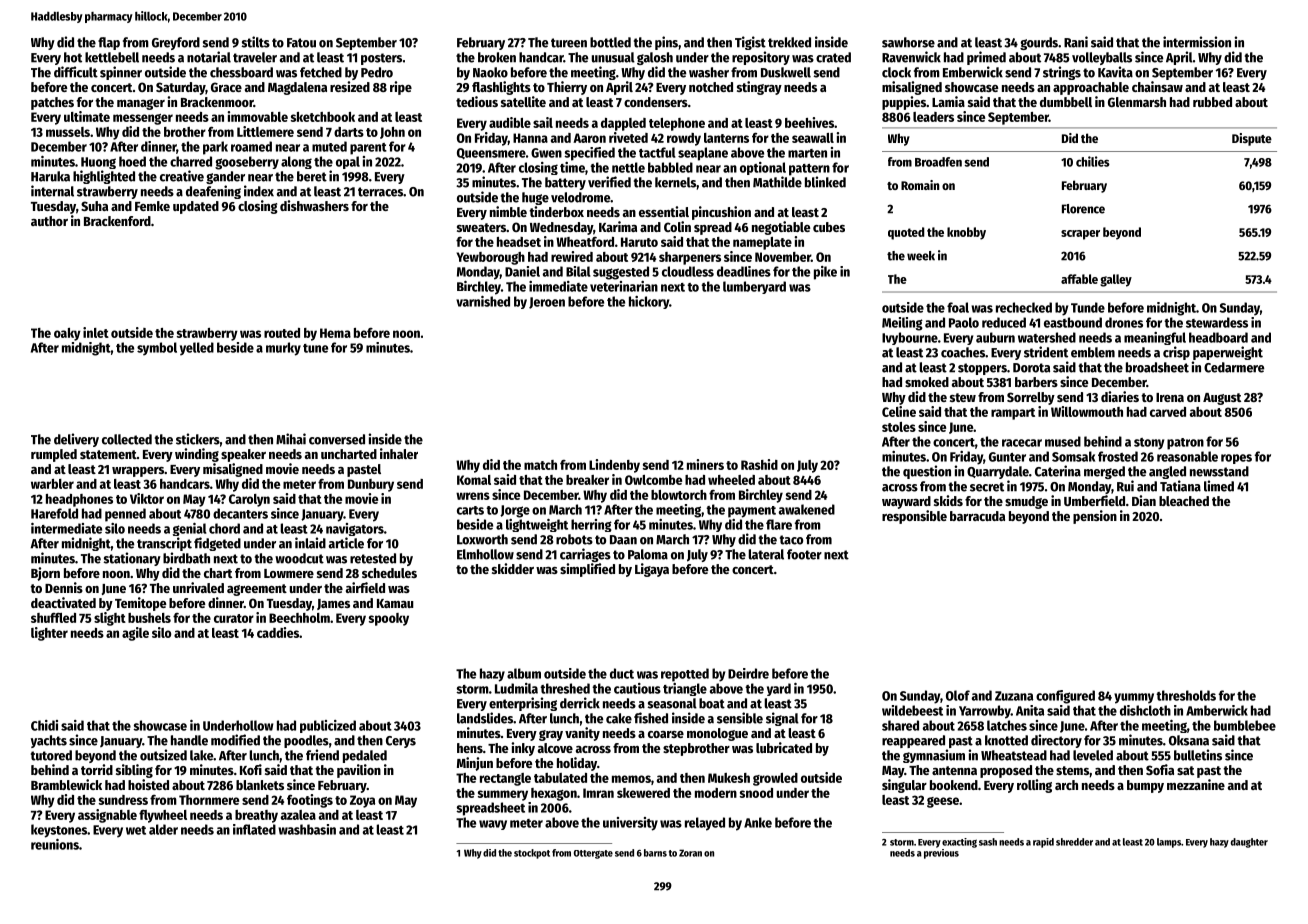 The image size is (1308, 924). What do you see at coordinates (76, 440) in the screenshot?
I see `delivery` at bounding box center [76, 440].
